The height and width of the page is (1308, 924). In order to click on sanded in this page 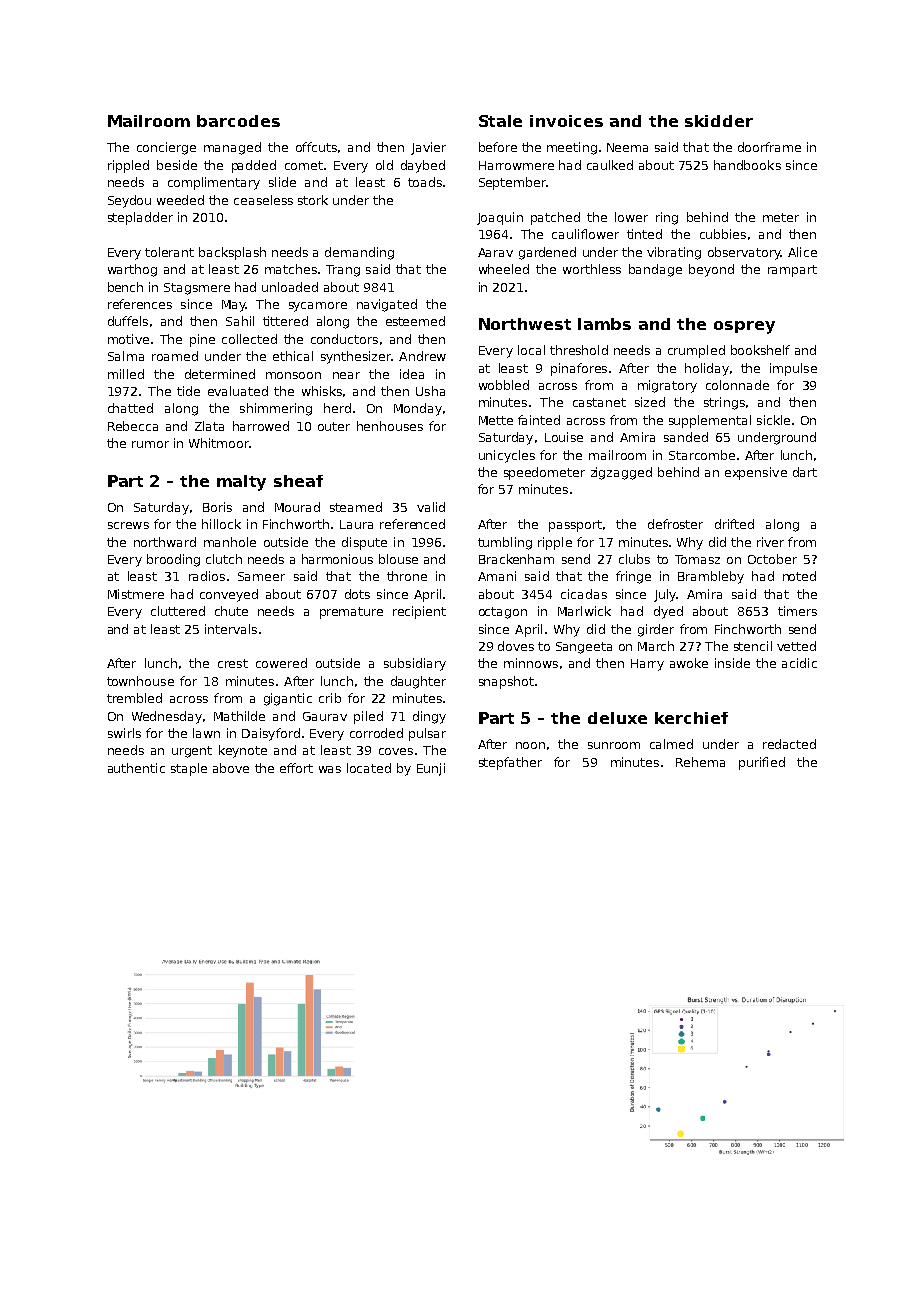, I will do `click(686, 437)`.
